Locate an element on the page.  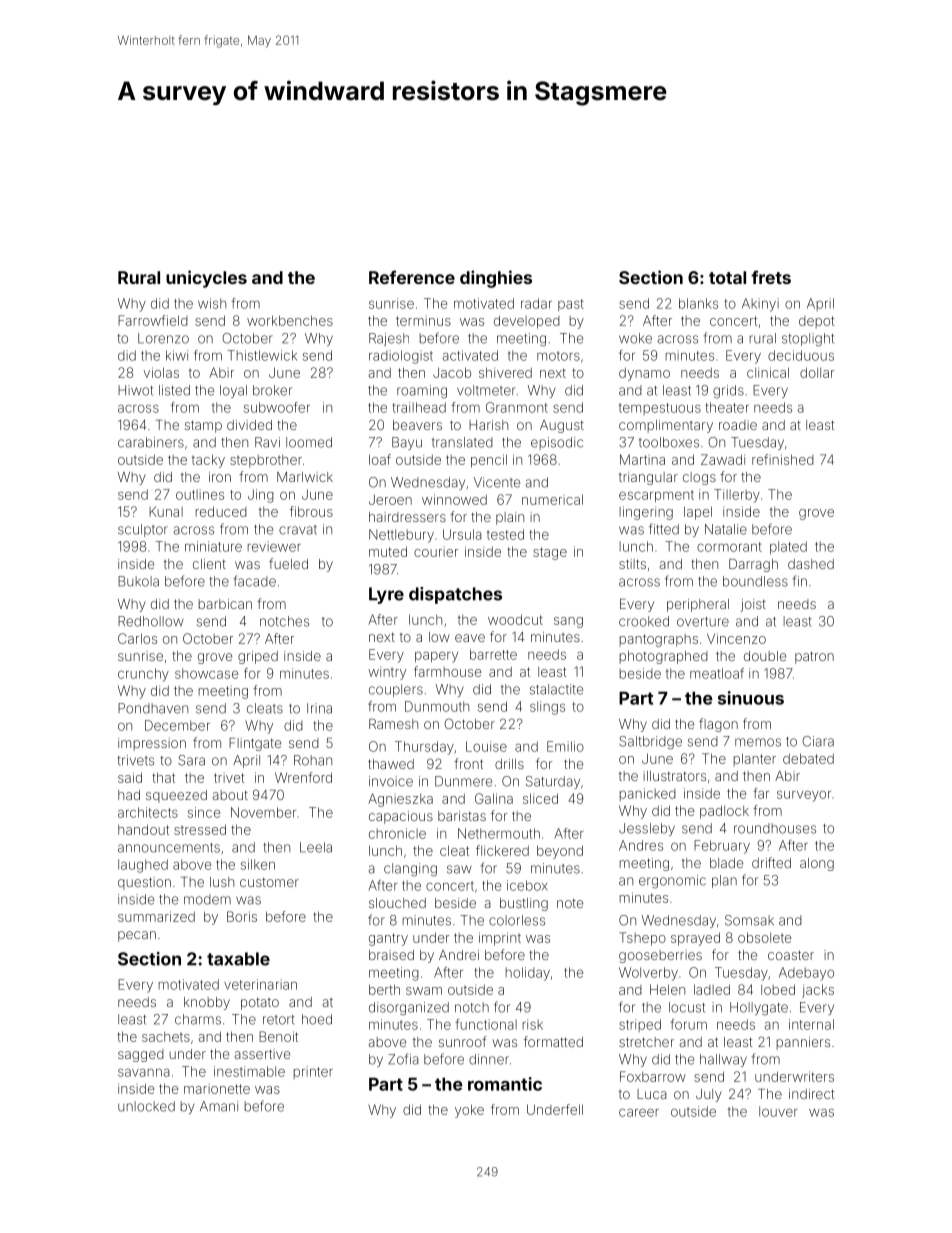
roadie is located at coordinates (738, 425).
